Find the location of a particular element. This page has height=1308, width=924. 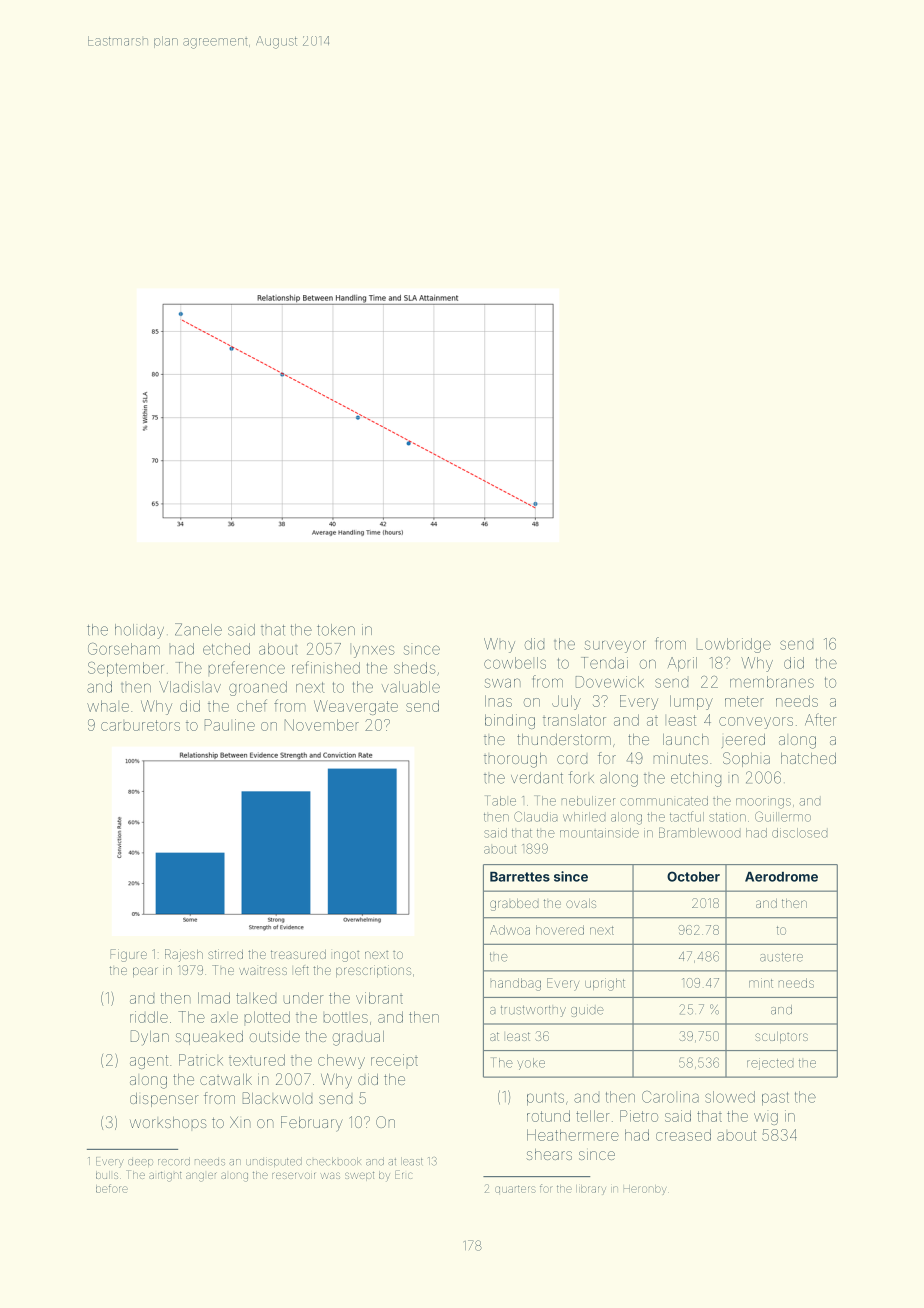

token is located at coordinates (336, 630).
